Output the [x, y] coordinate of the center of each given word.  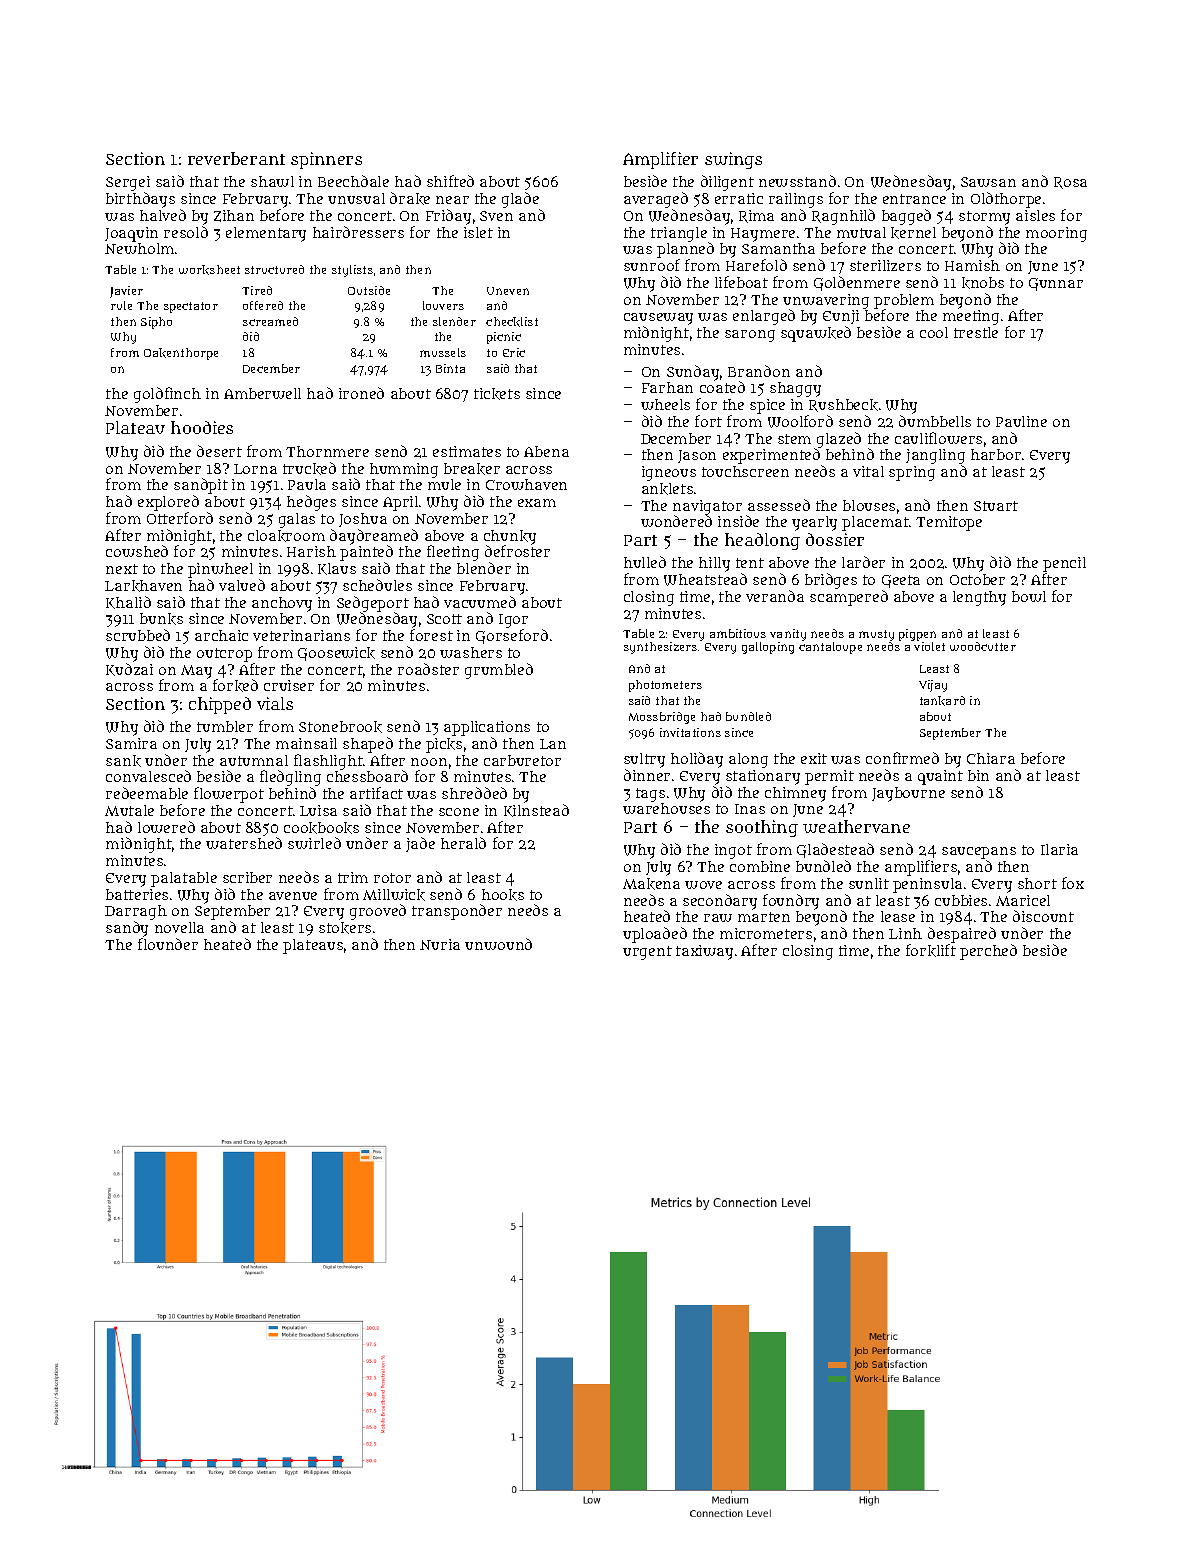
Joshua [363, 520]
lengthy [979, 598]
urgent [647, 953]
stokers [345, 928]
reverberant [236, 158]
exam [537, 503]
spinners [326, 160]
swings [733, 160]
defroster [517, 551]
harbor [996, 454]
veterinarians [301, 635]
